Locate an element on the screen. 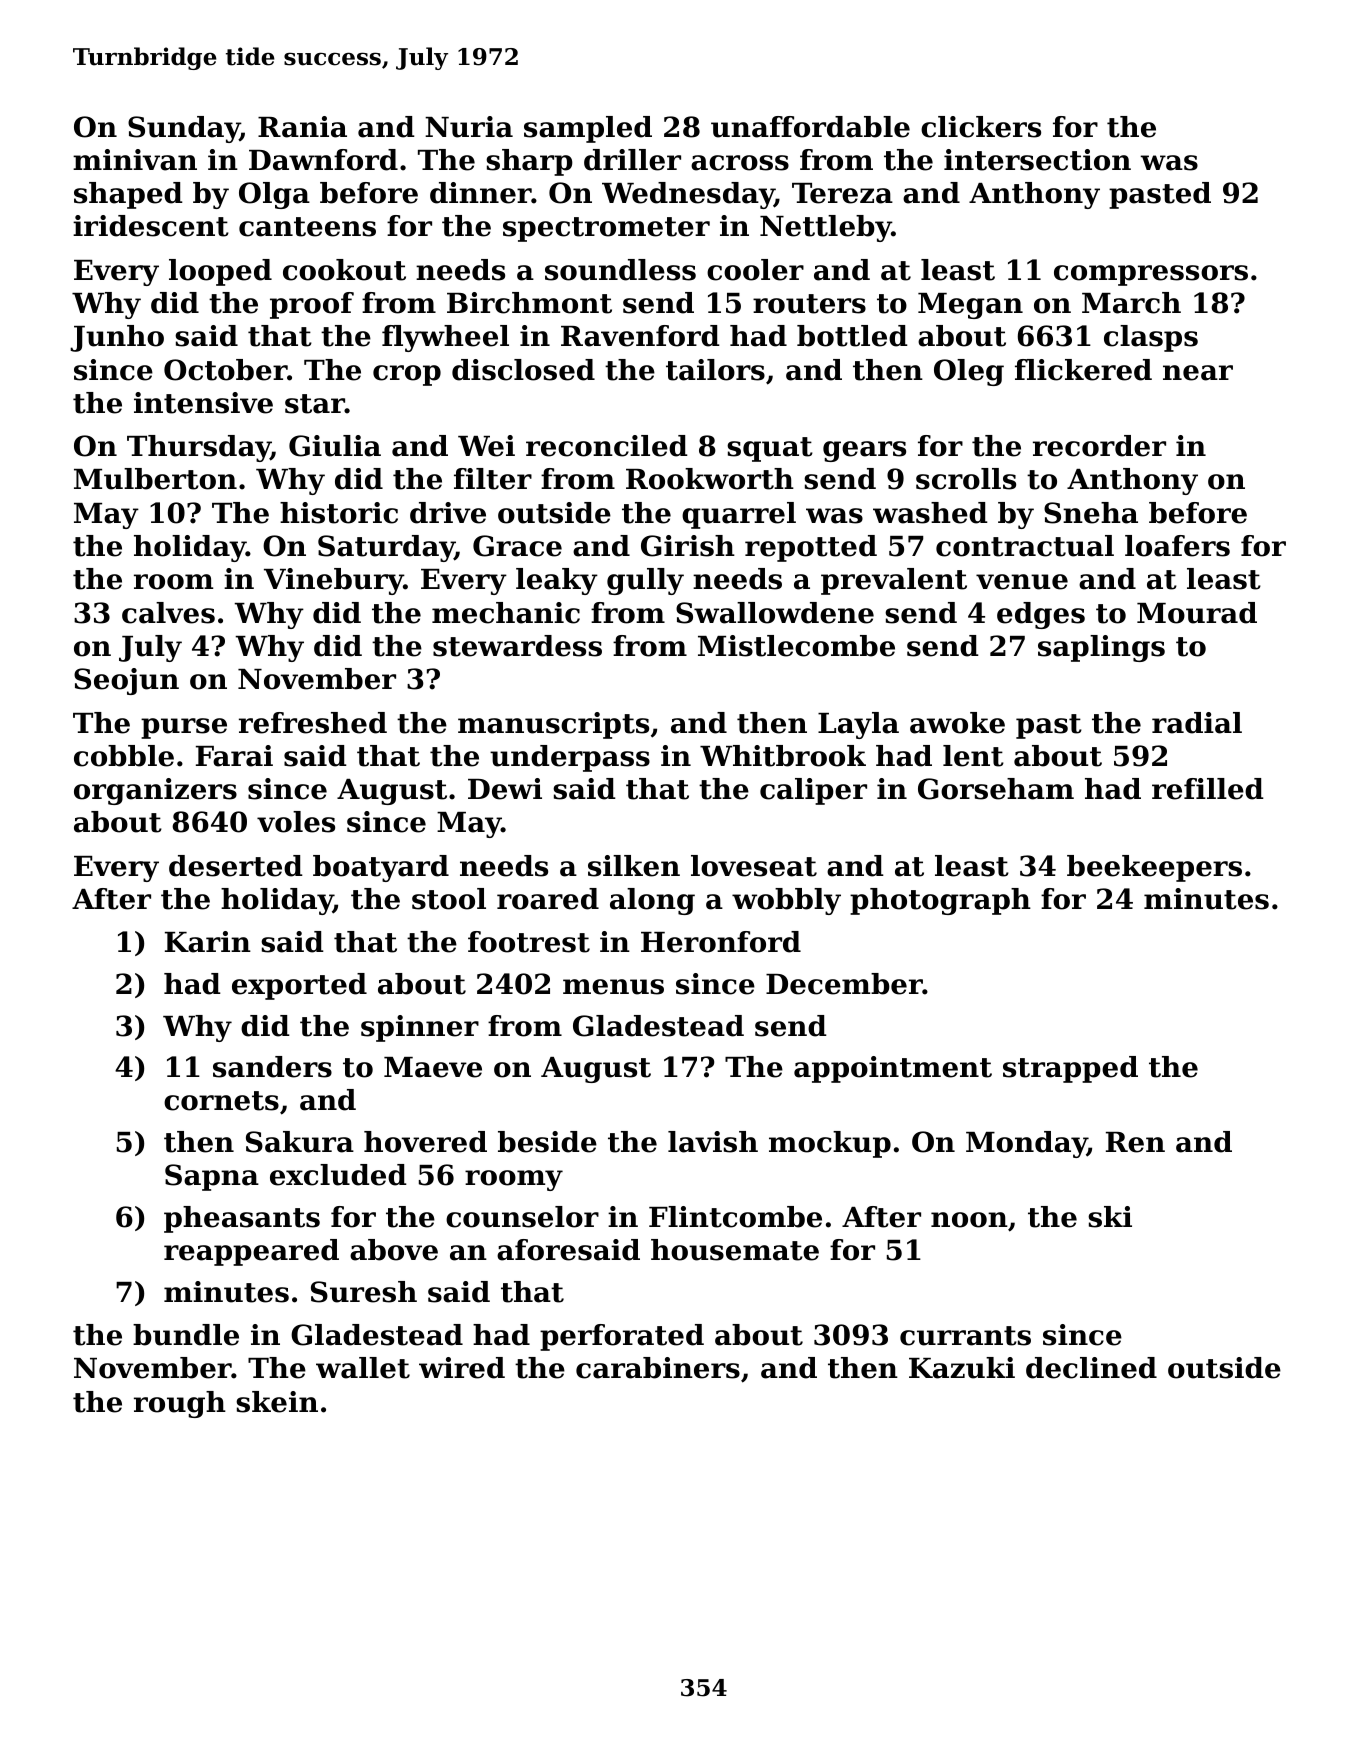 The image size is (1359, 1758). leaky is located at coordinates (557, 581).
